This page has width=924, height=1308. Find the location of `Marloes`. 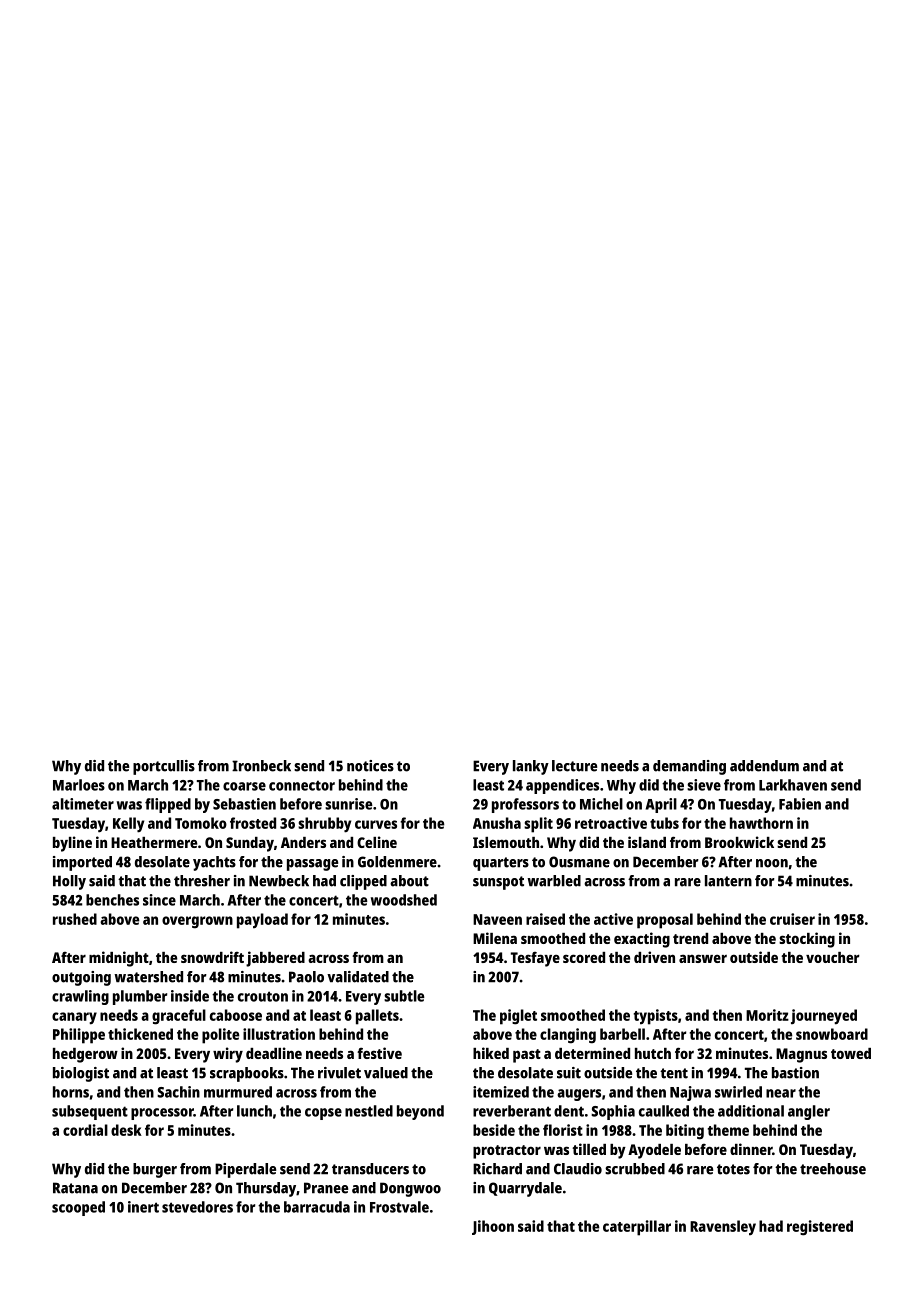

Marloes is located at coordinates (79, 785).
